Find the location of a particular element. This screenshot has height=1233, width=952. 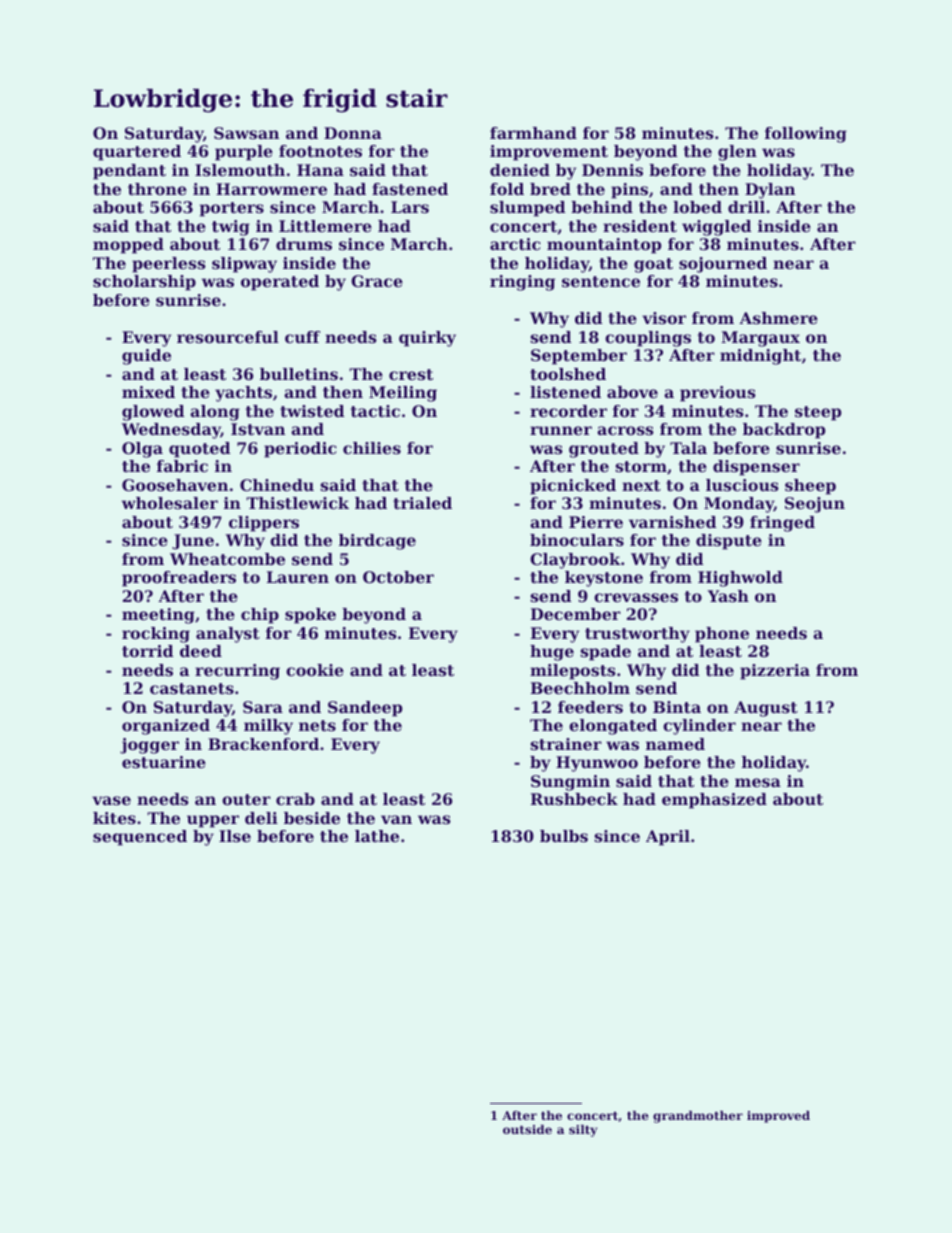

lathe is located at coordinates (377, 836).
